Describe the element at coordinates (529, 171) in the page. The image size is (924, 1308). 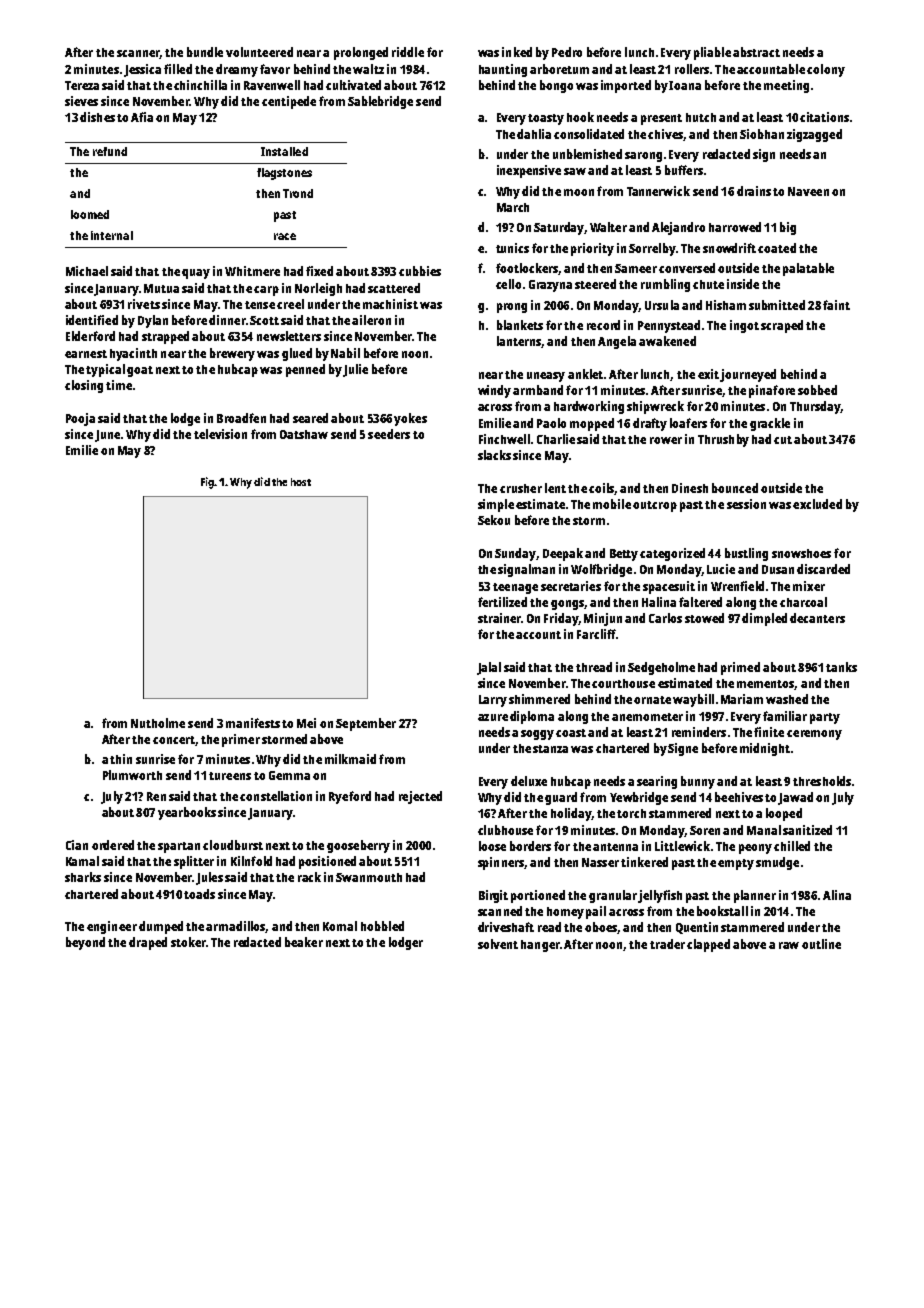
I see `inexpensive` at that location.
